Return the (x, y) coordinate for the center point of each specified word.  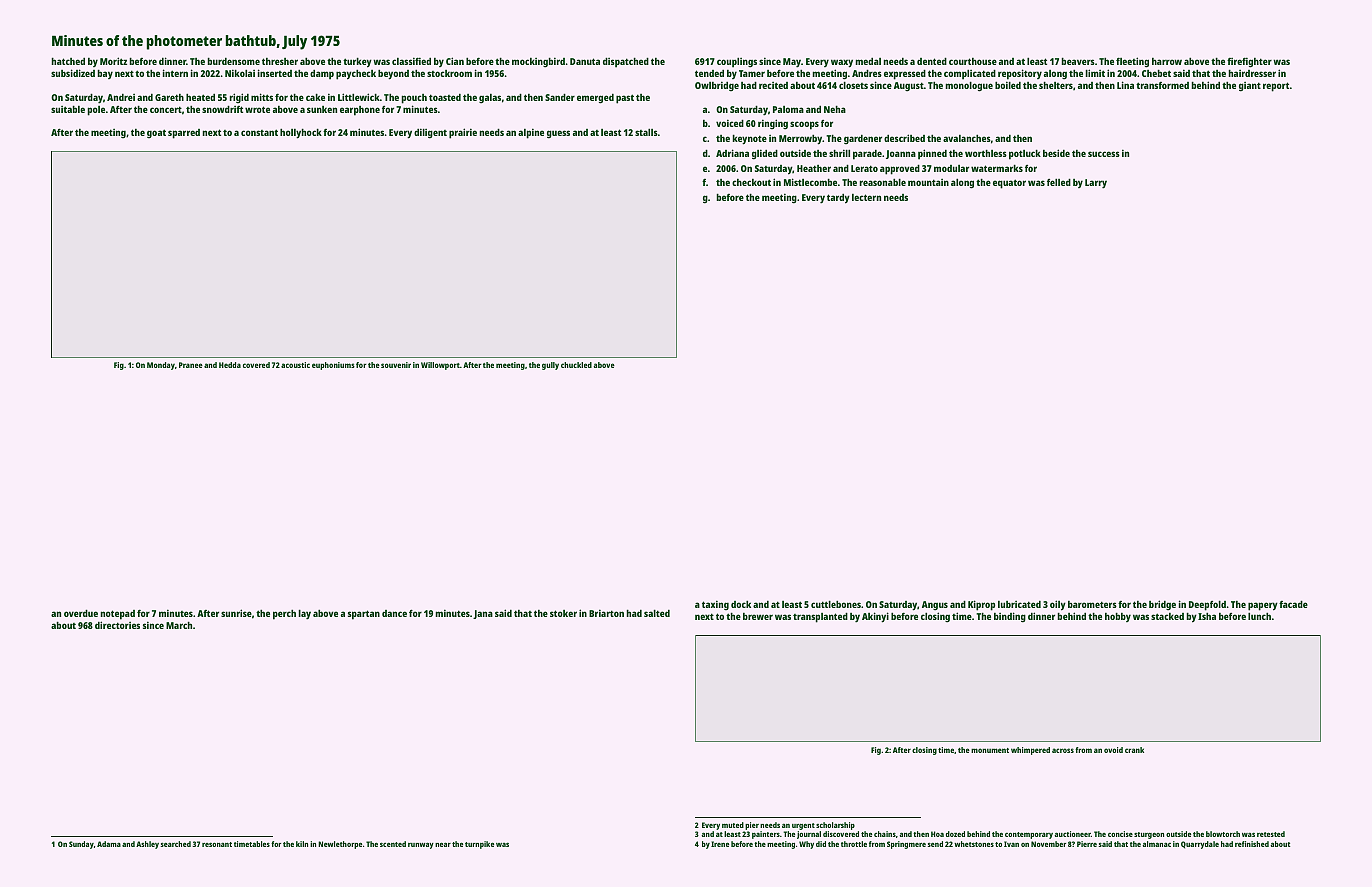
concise (1120, 834)
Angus (935, 606)
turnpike (479, 845)
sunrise (236, 613)
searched (176, 844)
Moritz (113, 61)
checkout (751, 182)
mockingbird (538, 62)
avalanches (967, 138)
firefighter (1249, 62)
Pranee (191, 365)
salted (657, 613)
